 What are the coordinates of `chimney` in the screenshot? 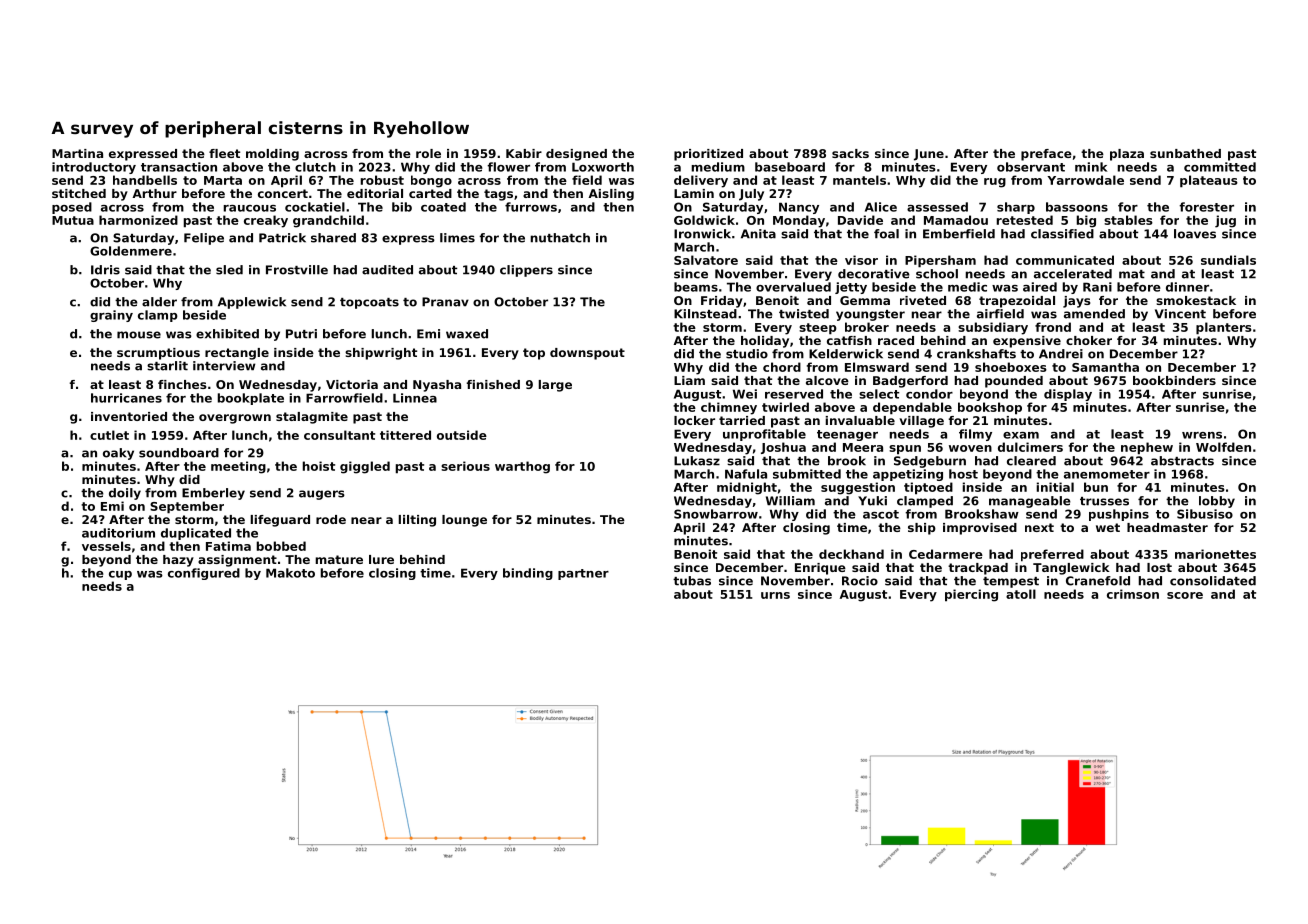 It's located at (729, 408).
